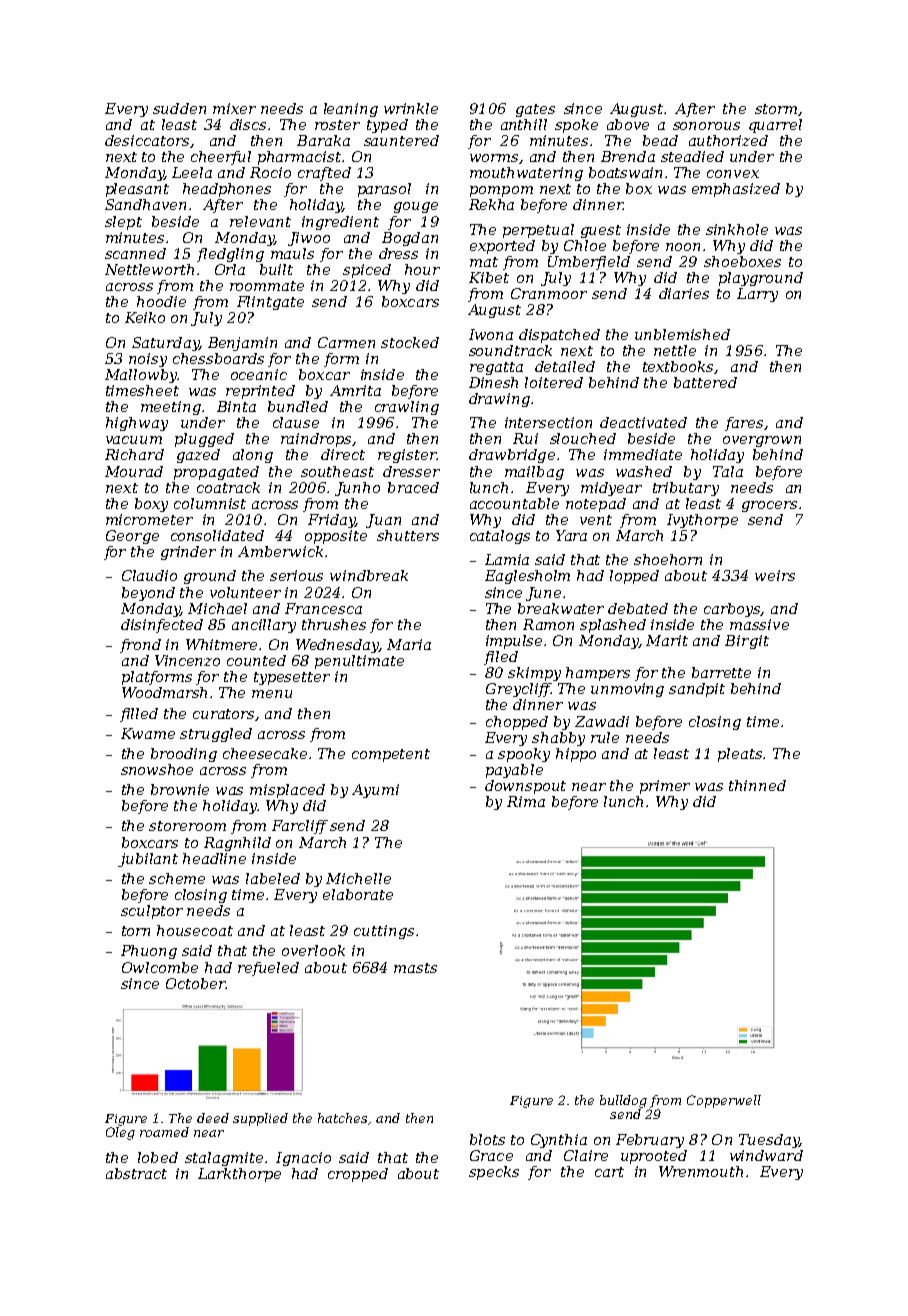 This screenshot has width=908, height=1316. What do you see at coordinates (260, 221) in the screenshot?
I see `relevant` at bounding box center [260, 221].
